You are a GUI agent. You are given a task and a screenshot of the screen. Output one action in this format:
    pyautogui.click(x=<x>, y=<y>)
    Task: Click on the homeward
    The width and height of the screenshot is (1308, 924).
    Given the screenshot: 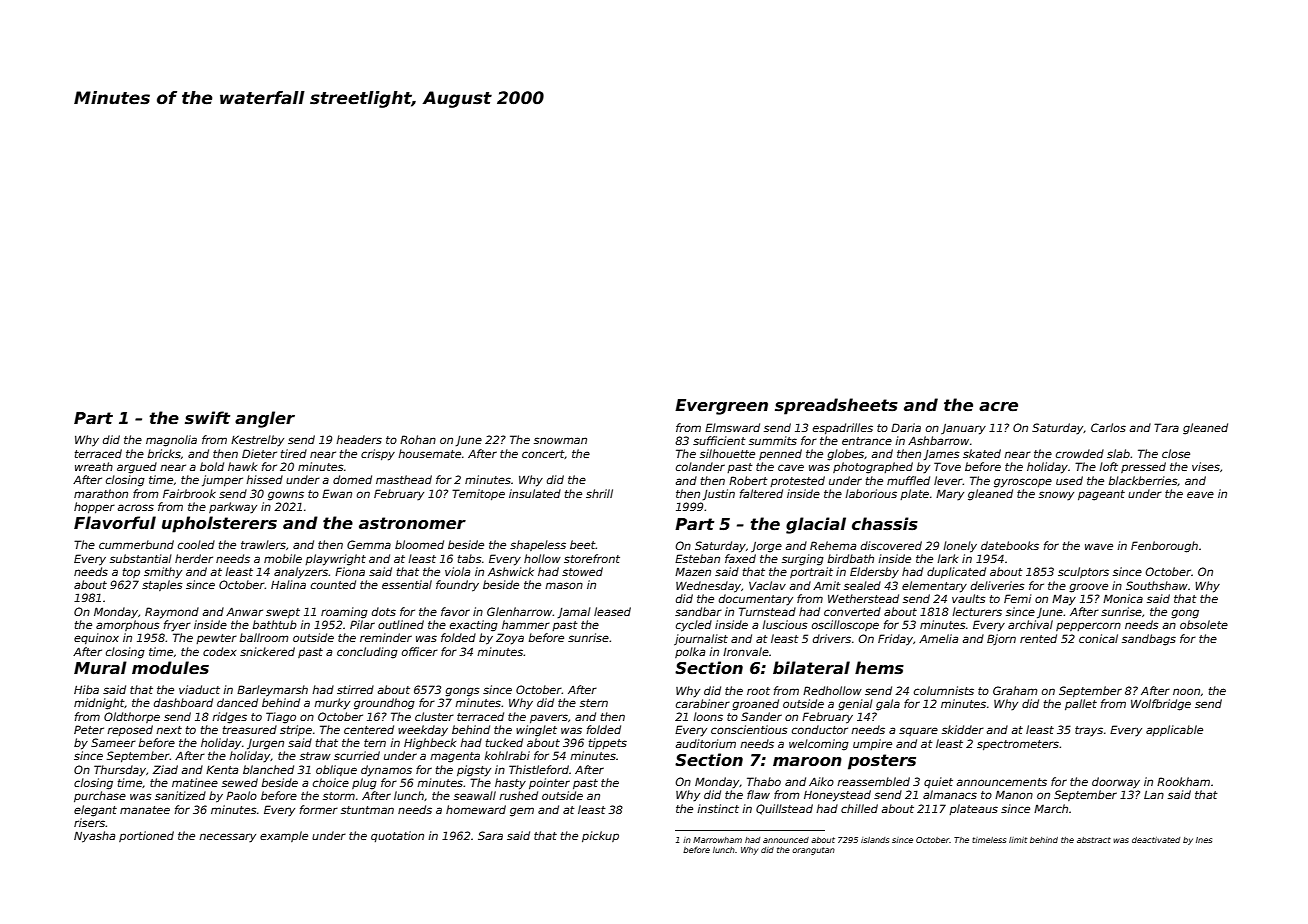 What is the action you would take?
    pyautogui.click(x=476, y=809)
